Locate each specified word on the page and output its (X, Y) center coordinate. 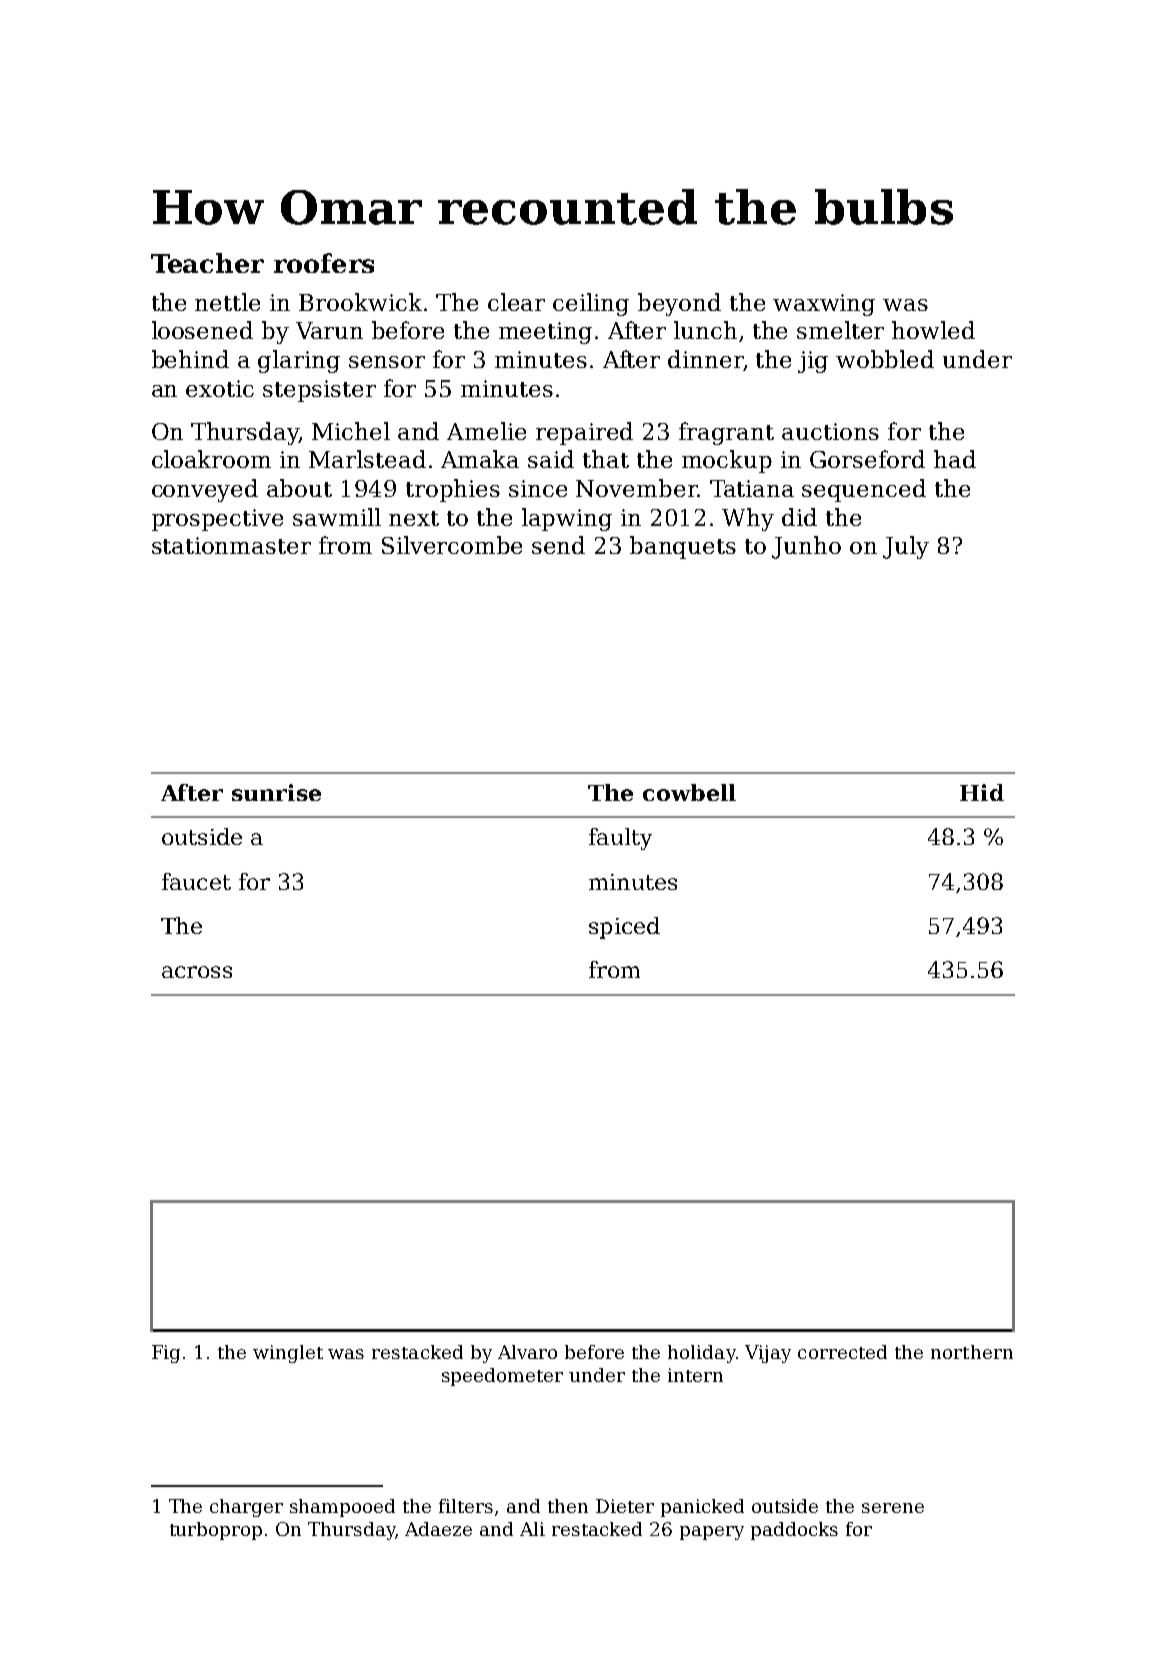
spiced (624, 928)
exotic (220, 388)
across (197, 972)
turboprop (216, 1531)
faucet (196, 881)
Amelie (486, 431)
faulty (620, 839)
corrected (842, 1352)
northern (972, 1352)
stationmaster (231, 545)
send (558, 545)
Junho (806, 547)
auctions (830, 431)
